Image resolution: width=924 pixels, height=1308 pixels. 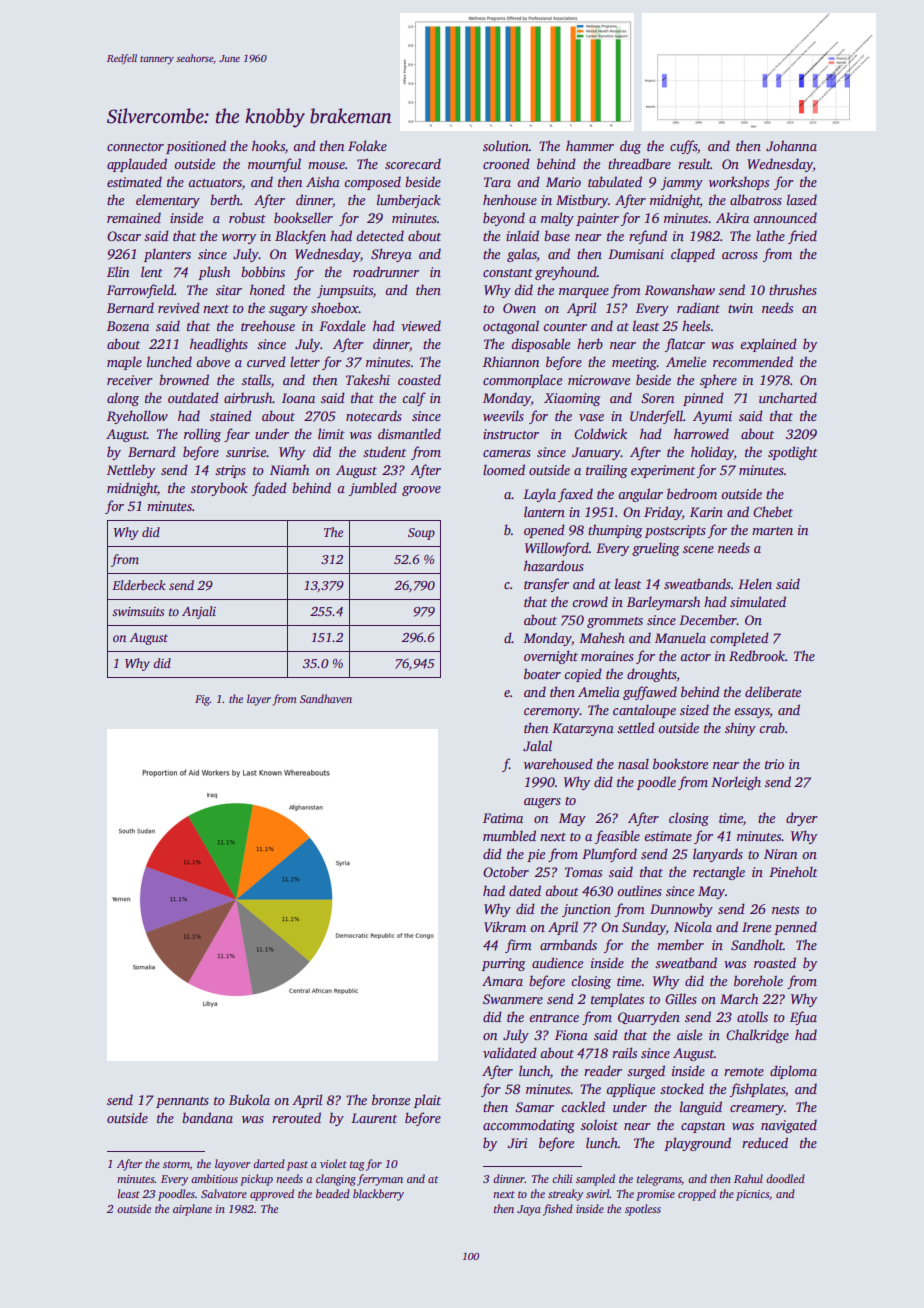 I want to click on dug, so click(x=630, y=147).
